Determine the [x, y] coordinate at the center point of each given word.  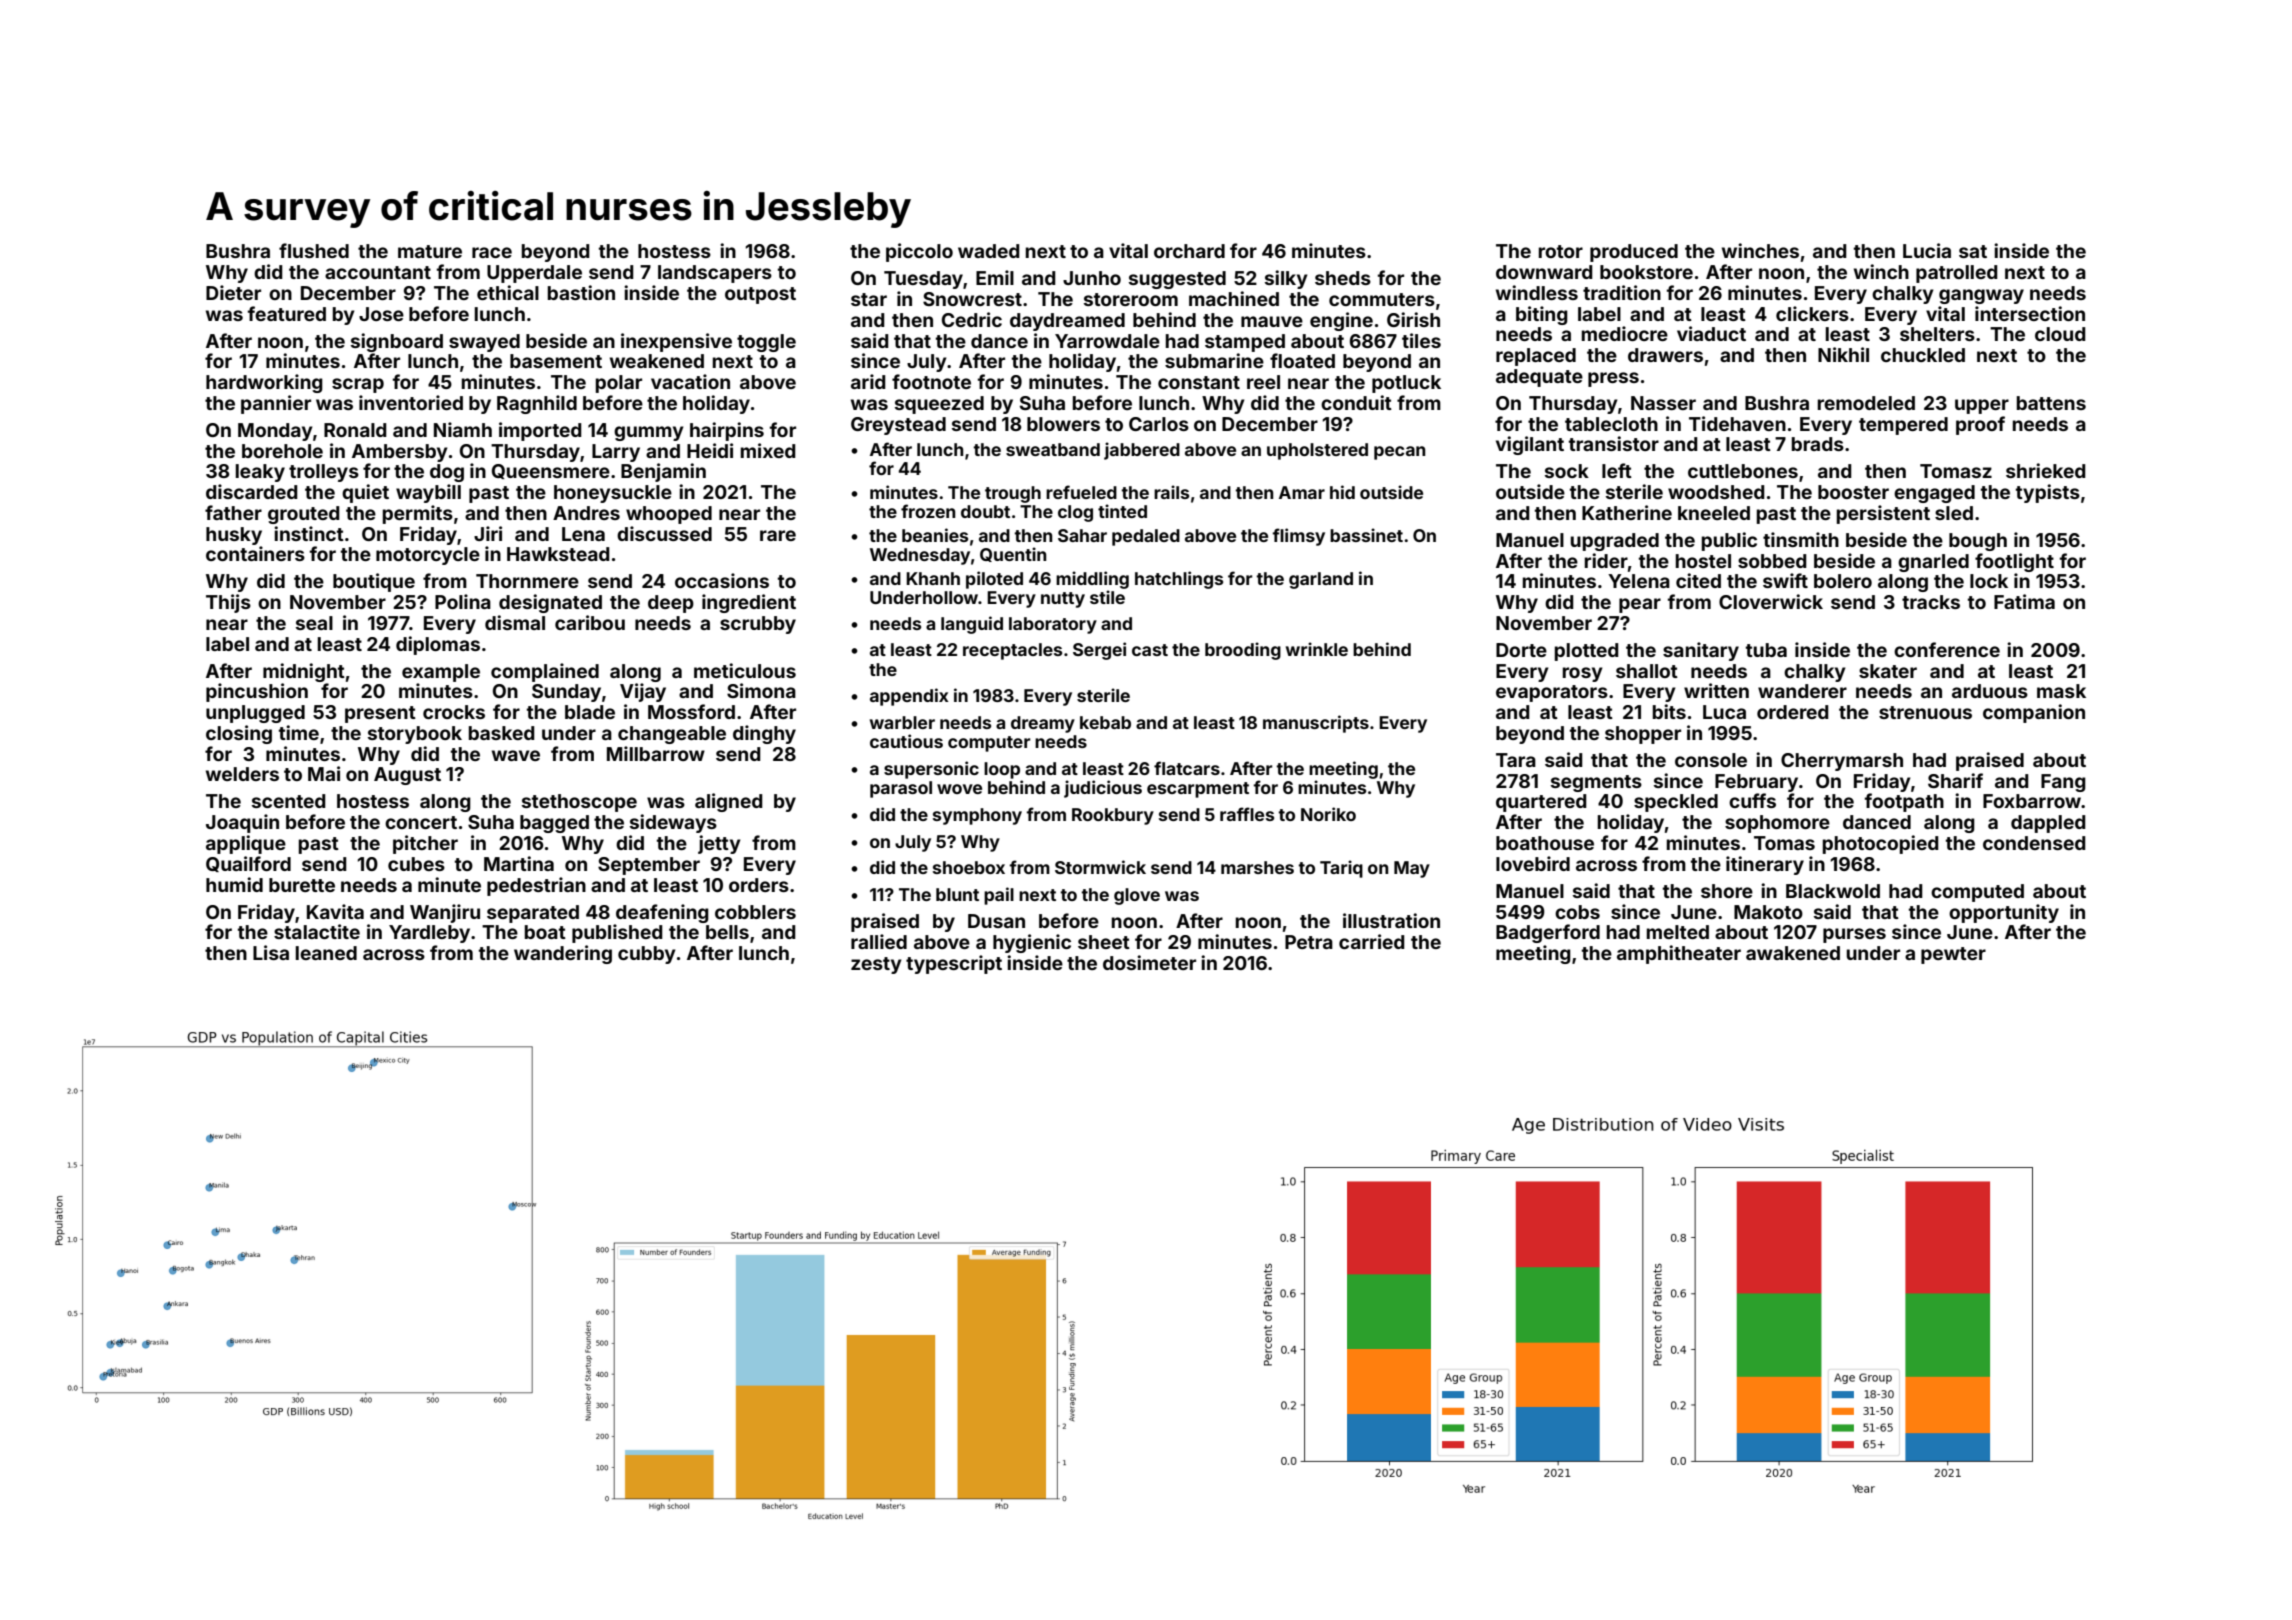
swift [1785, 580]
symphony [977, 816]
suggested [1177, 280]
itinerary [1765, 865]
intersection [2030, 313]
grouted [304, 515]
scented [289, 801]
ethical [508, 292]
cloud [2060, 334]
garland [1321, 580]
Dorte [1521, 650]
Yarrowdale [1107, 341]
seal [314, 623]
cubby [647, 955]
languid [972, 625]
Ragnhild [537, 404]
